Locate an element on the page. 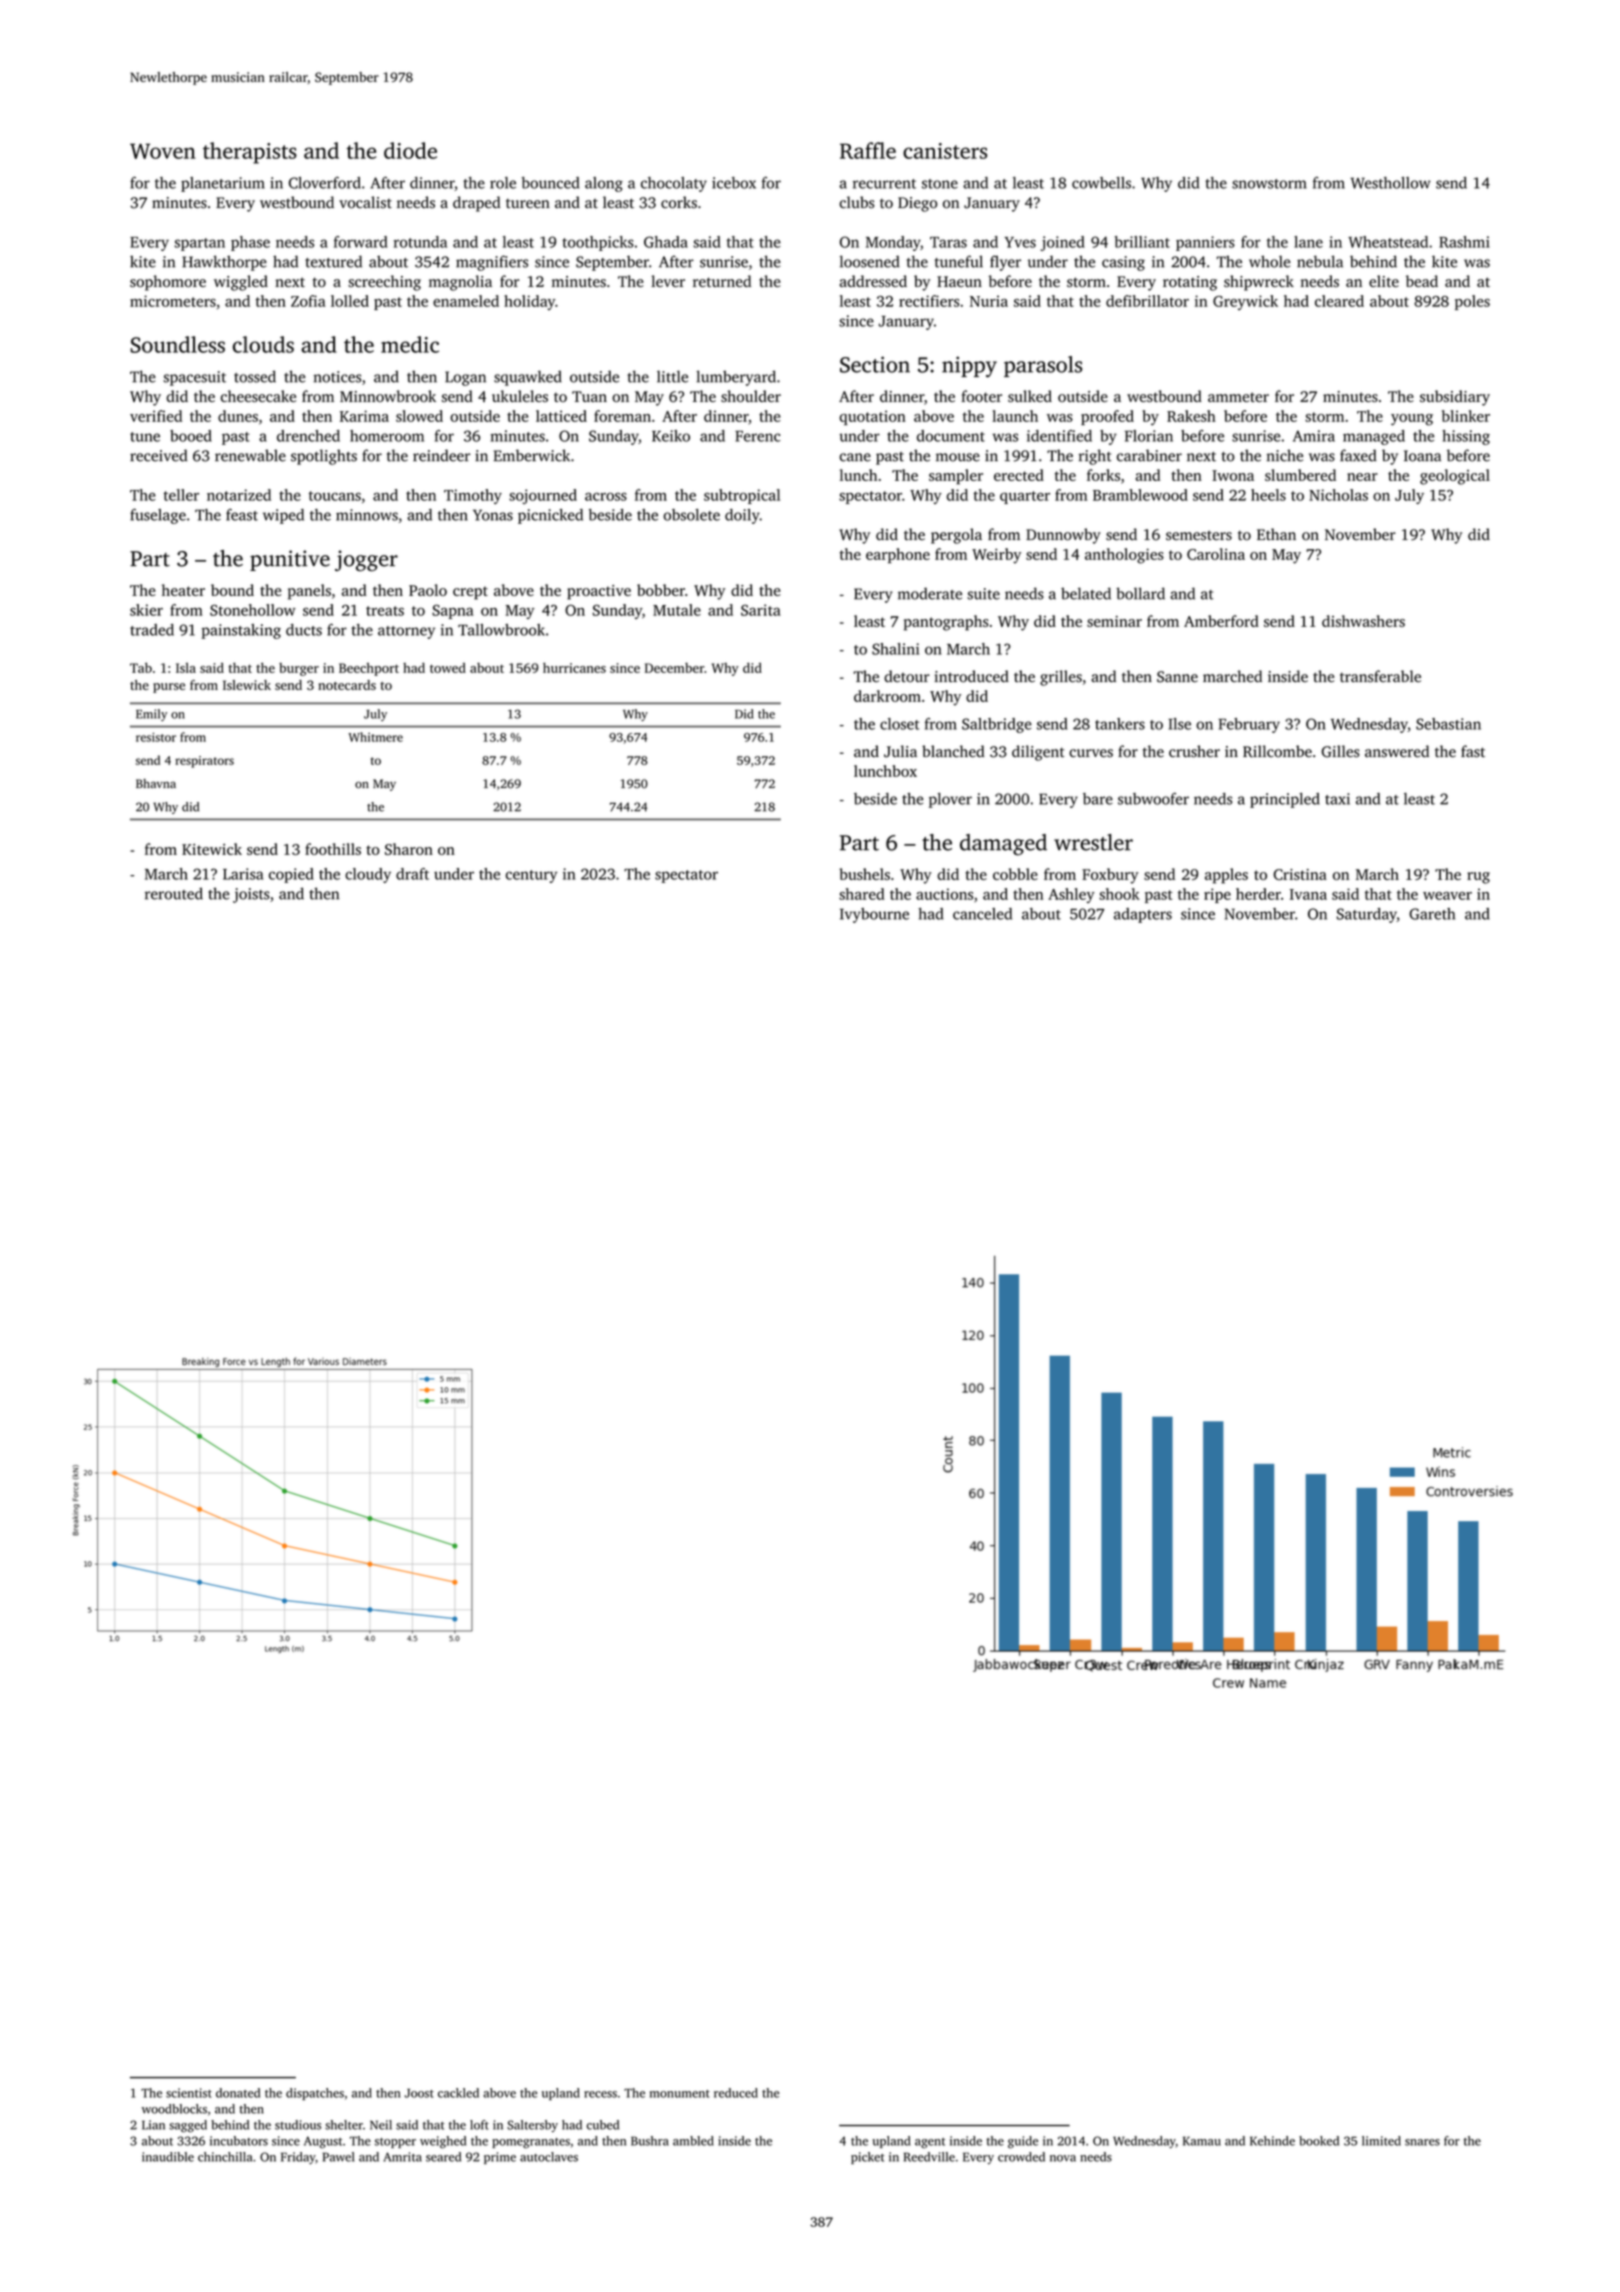  Ivybourne is located at coordinates (874, 915).
